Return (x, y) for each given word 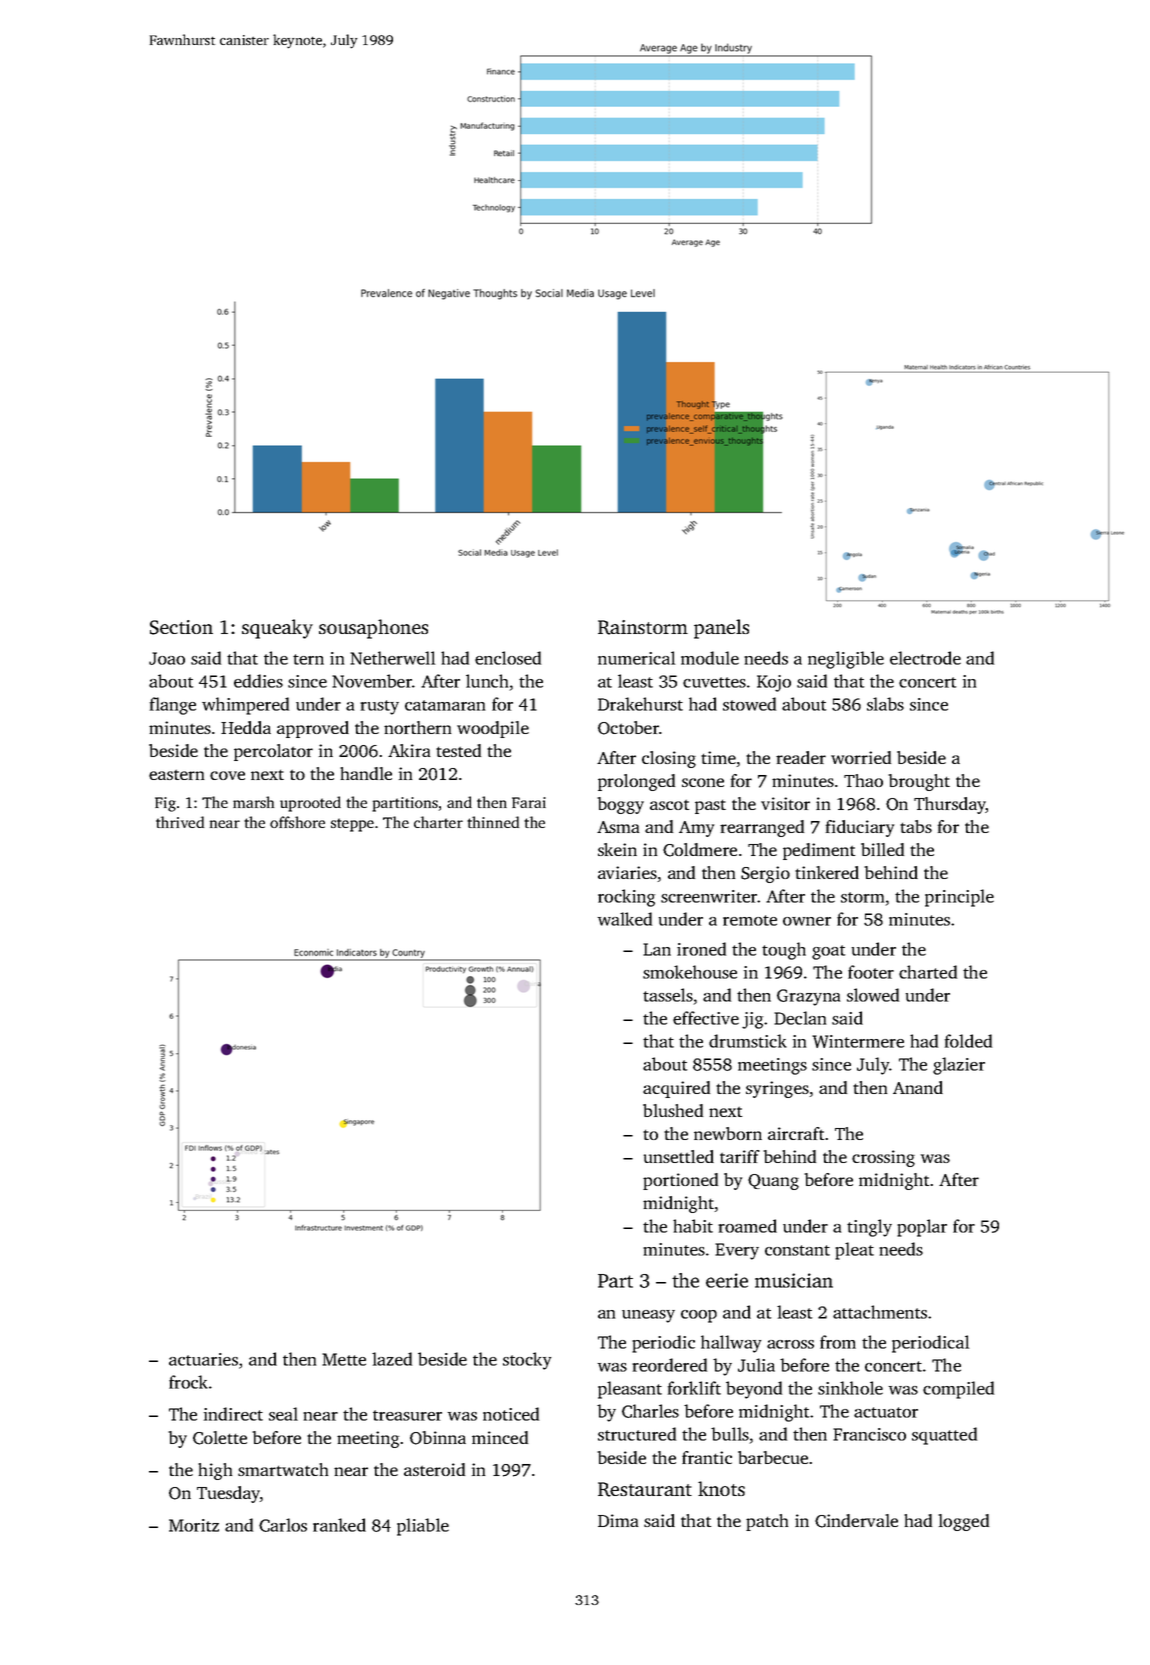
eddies (258, 681)
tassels (668, 995)
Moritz (194, 1525)
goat (828, 952)
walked (625, 919)
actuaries (203, 1359)
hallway (731, 1344)
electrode (925, 658)
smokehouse (690, 972)
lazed (392, 1359)
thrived (180, 822)
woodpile (493, 729)
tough (784, 951)
